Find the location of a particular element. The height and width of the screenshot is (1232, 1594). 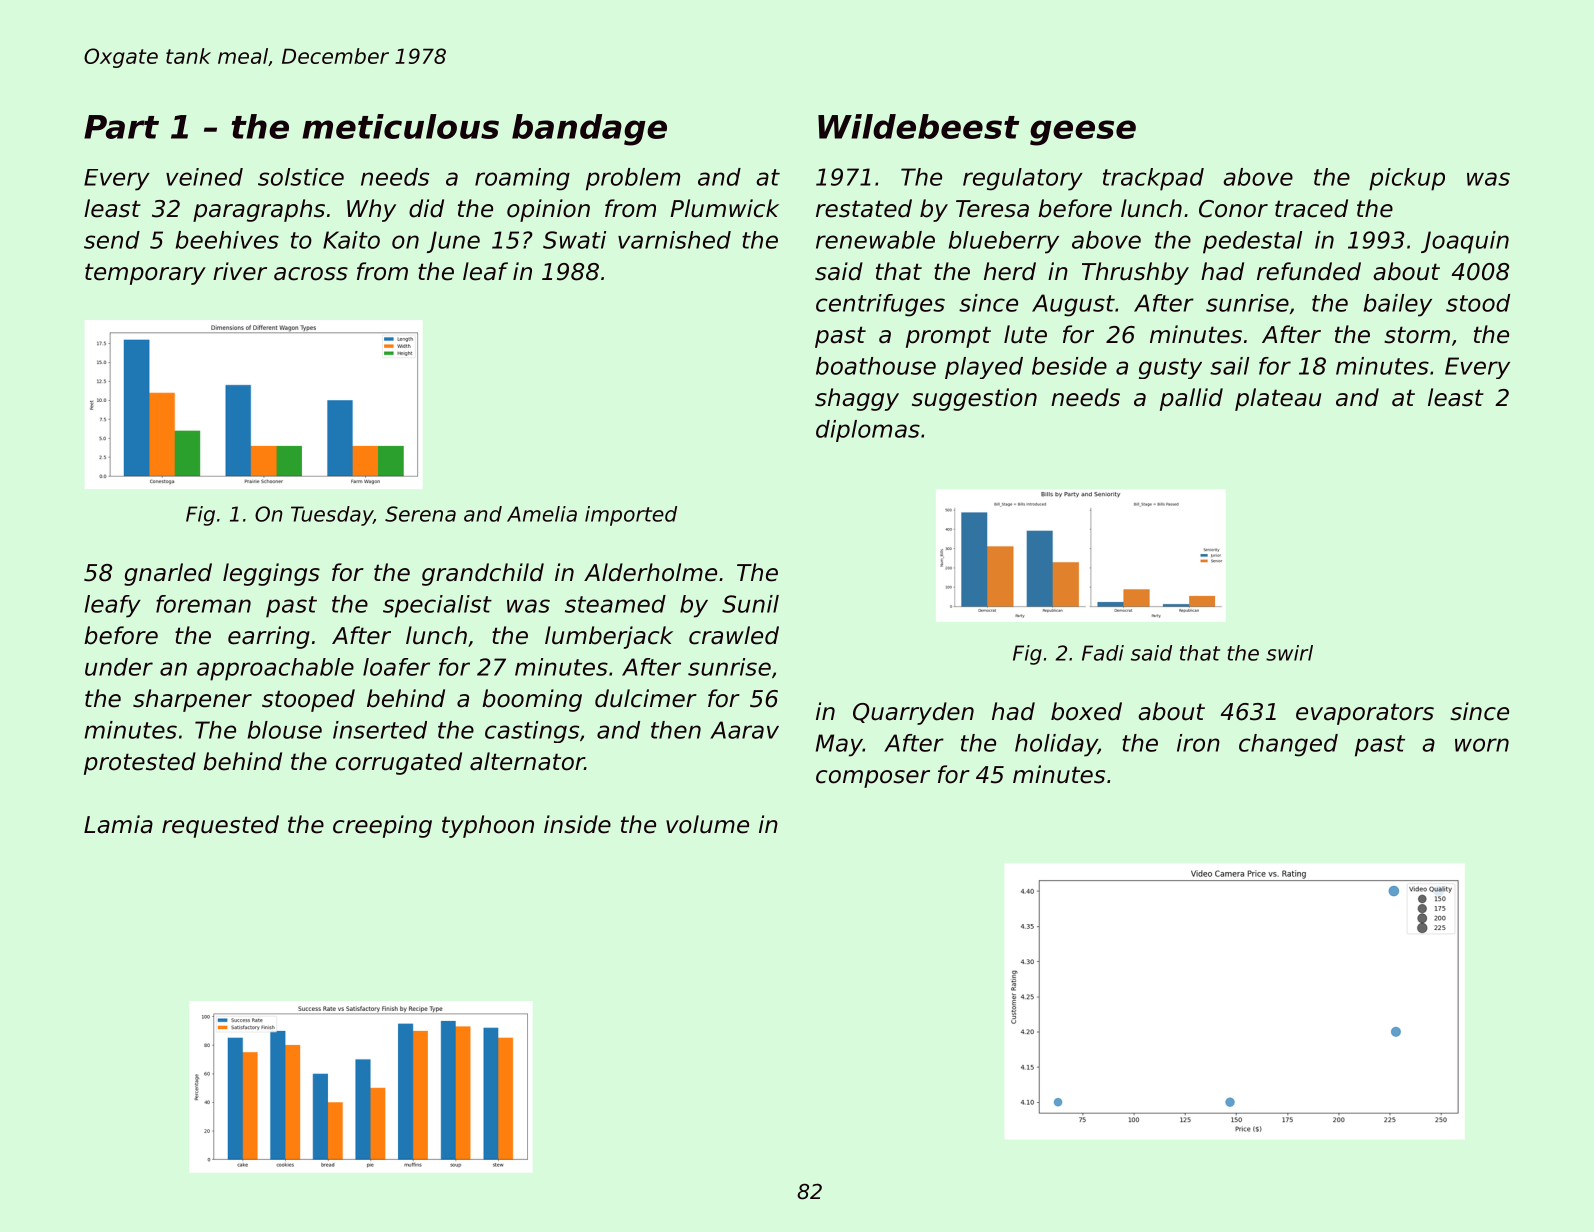

gnarled is located at coordinates (168, 574).
